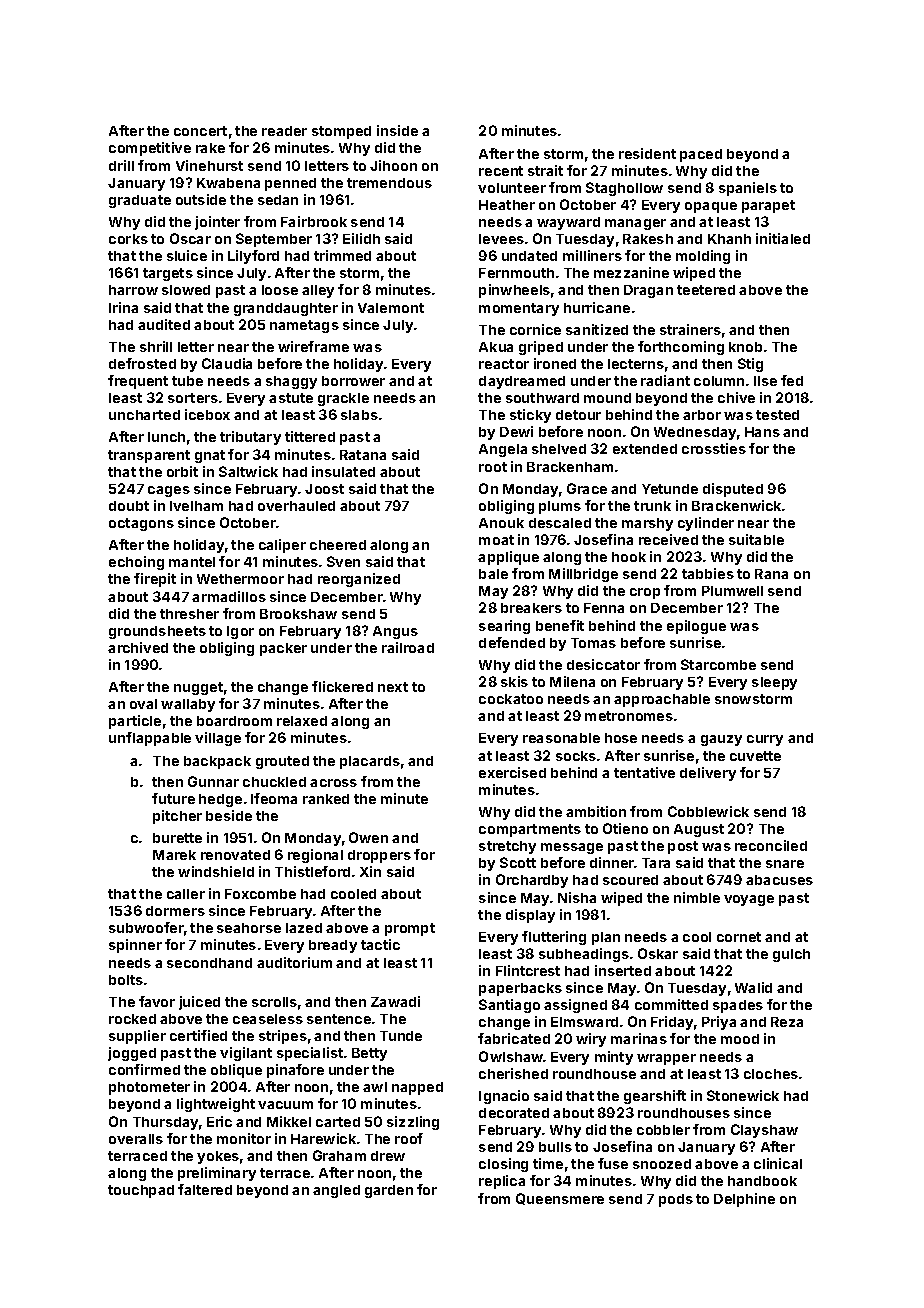 This screenshot has height=1308, width=924. I want to click on seahorse, so click(249, 928).
